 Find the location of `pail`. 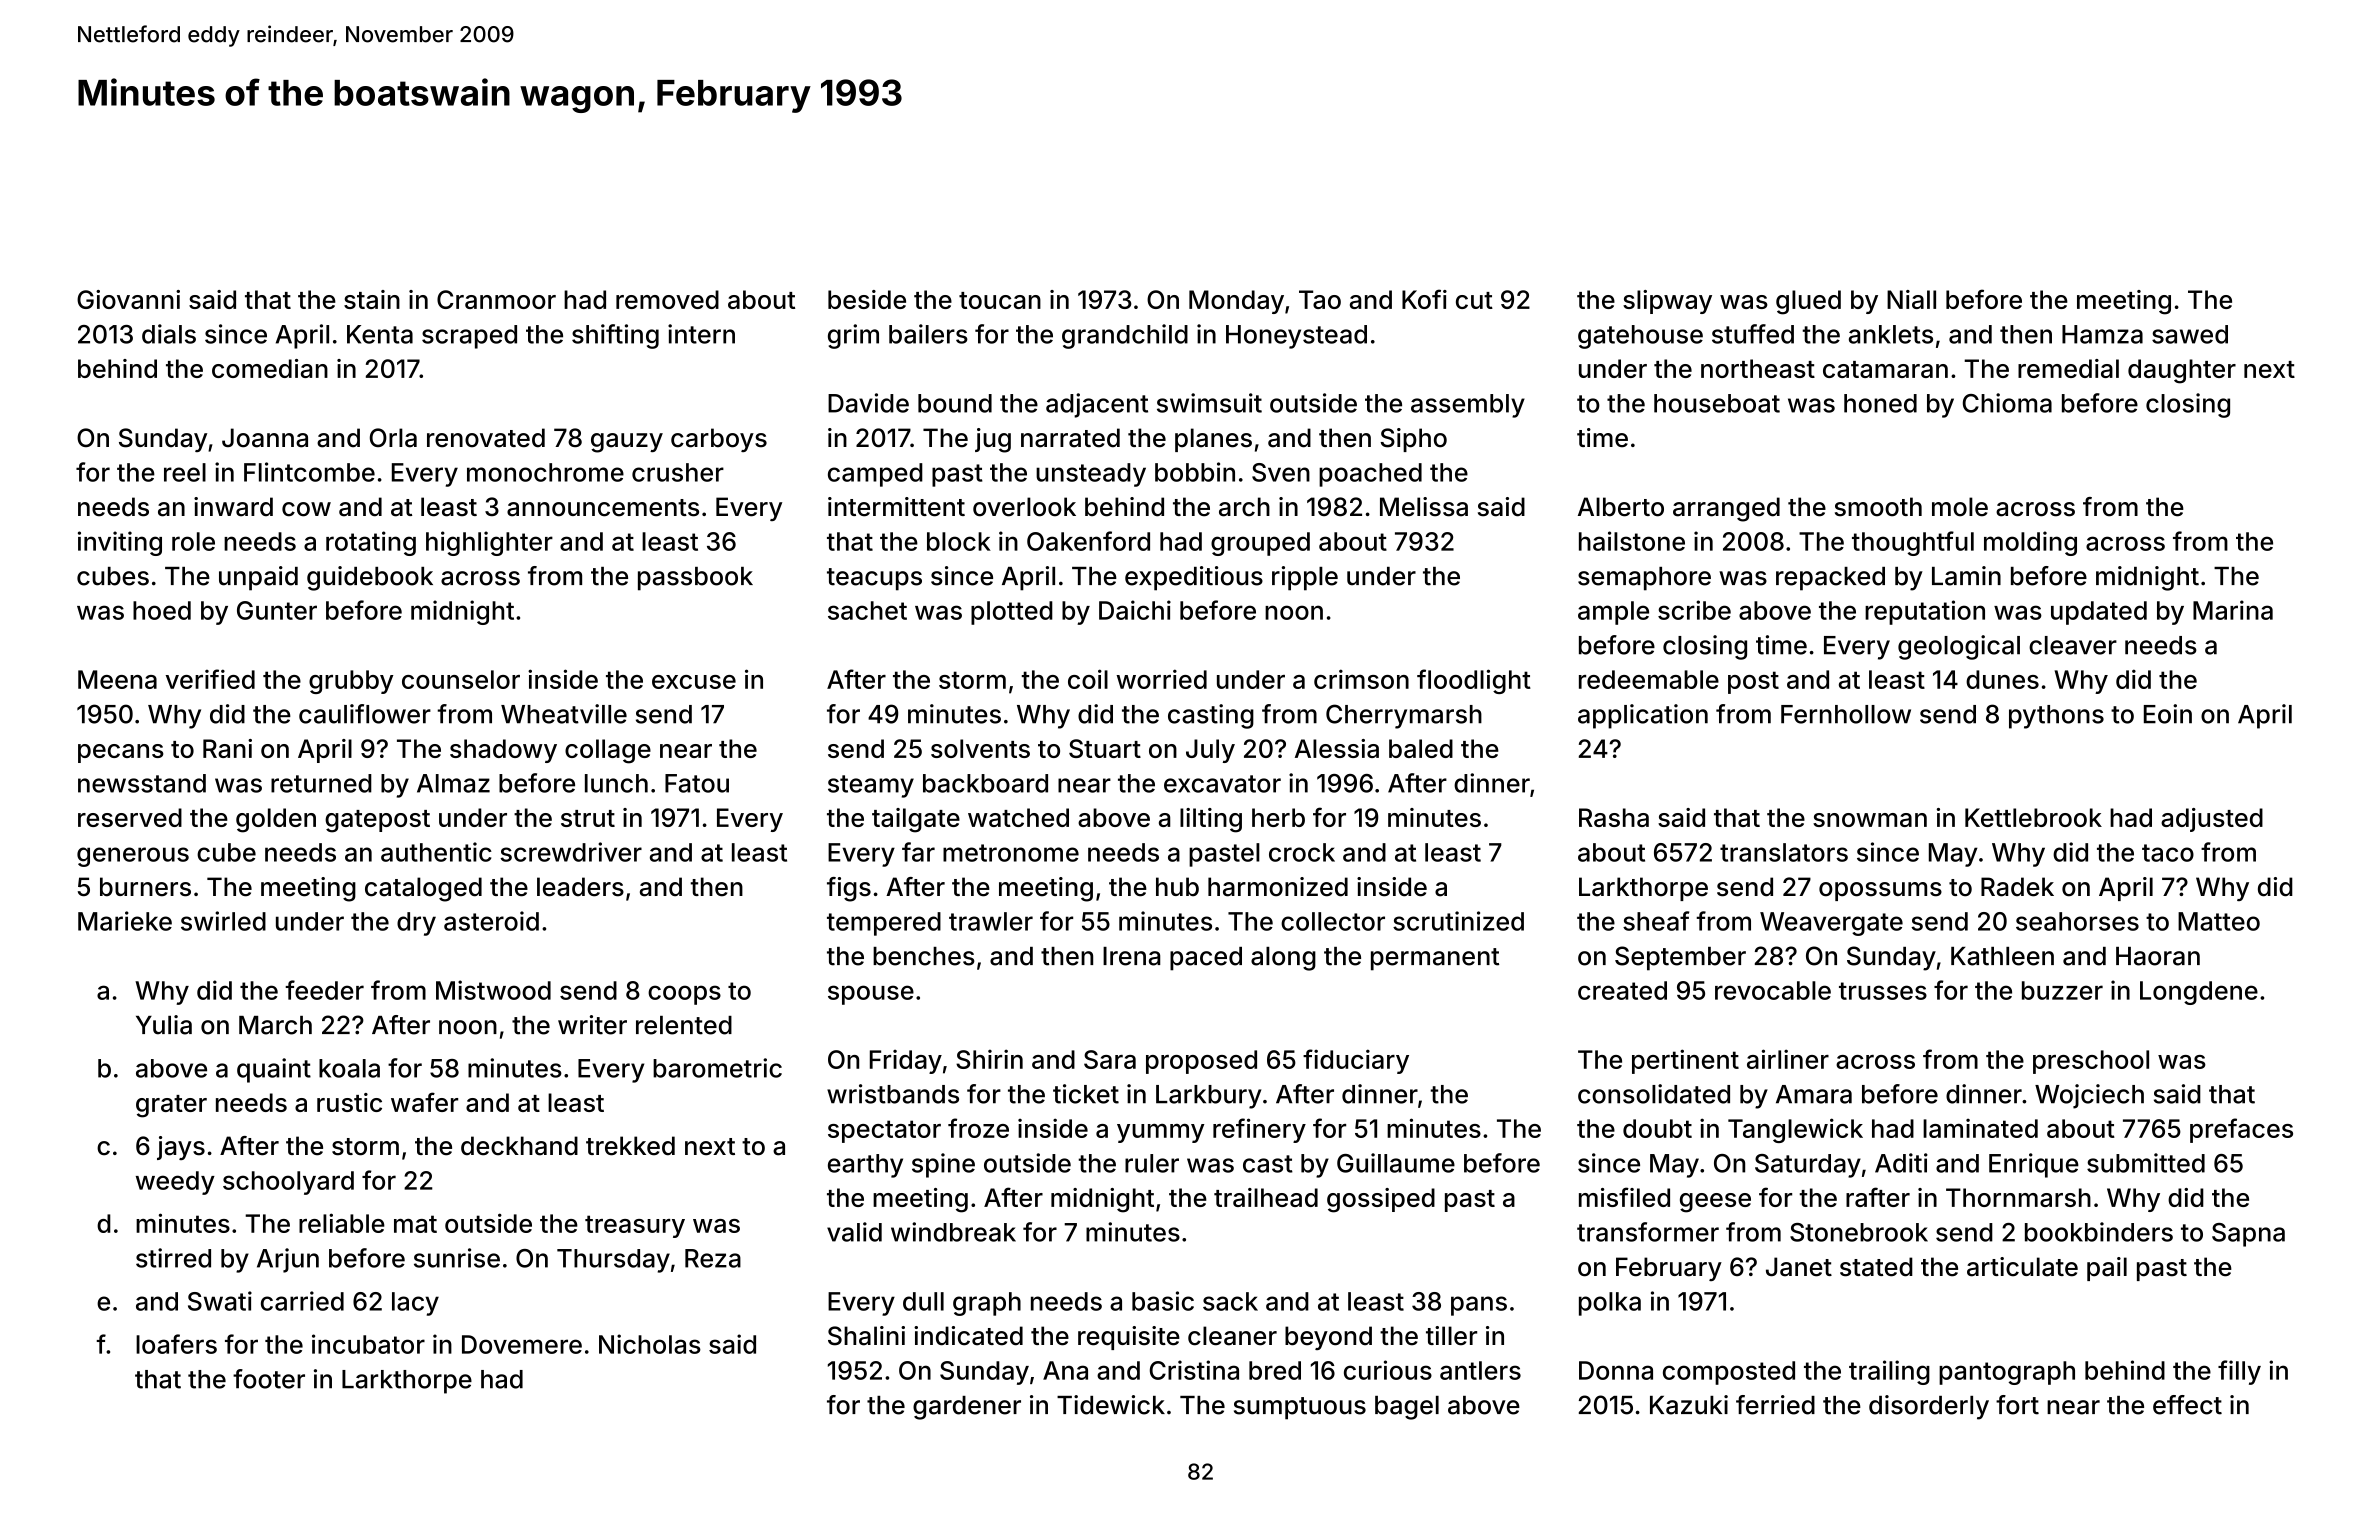

pail is located at coordinates (2107, 1269).
